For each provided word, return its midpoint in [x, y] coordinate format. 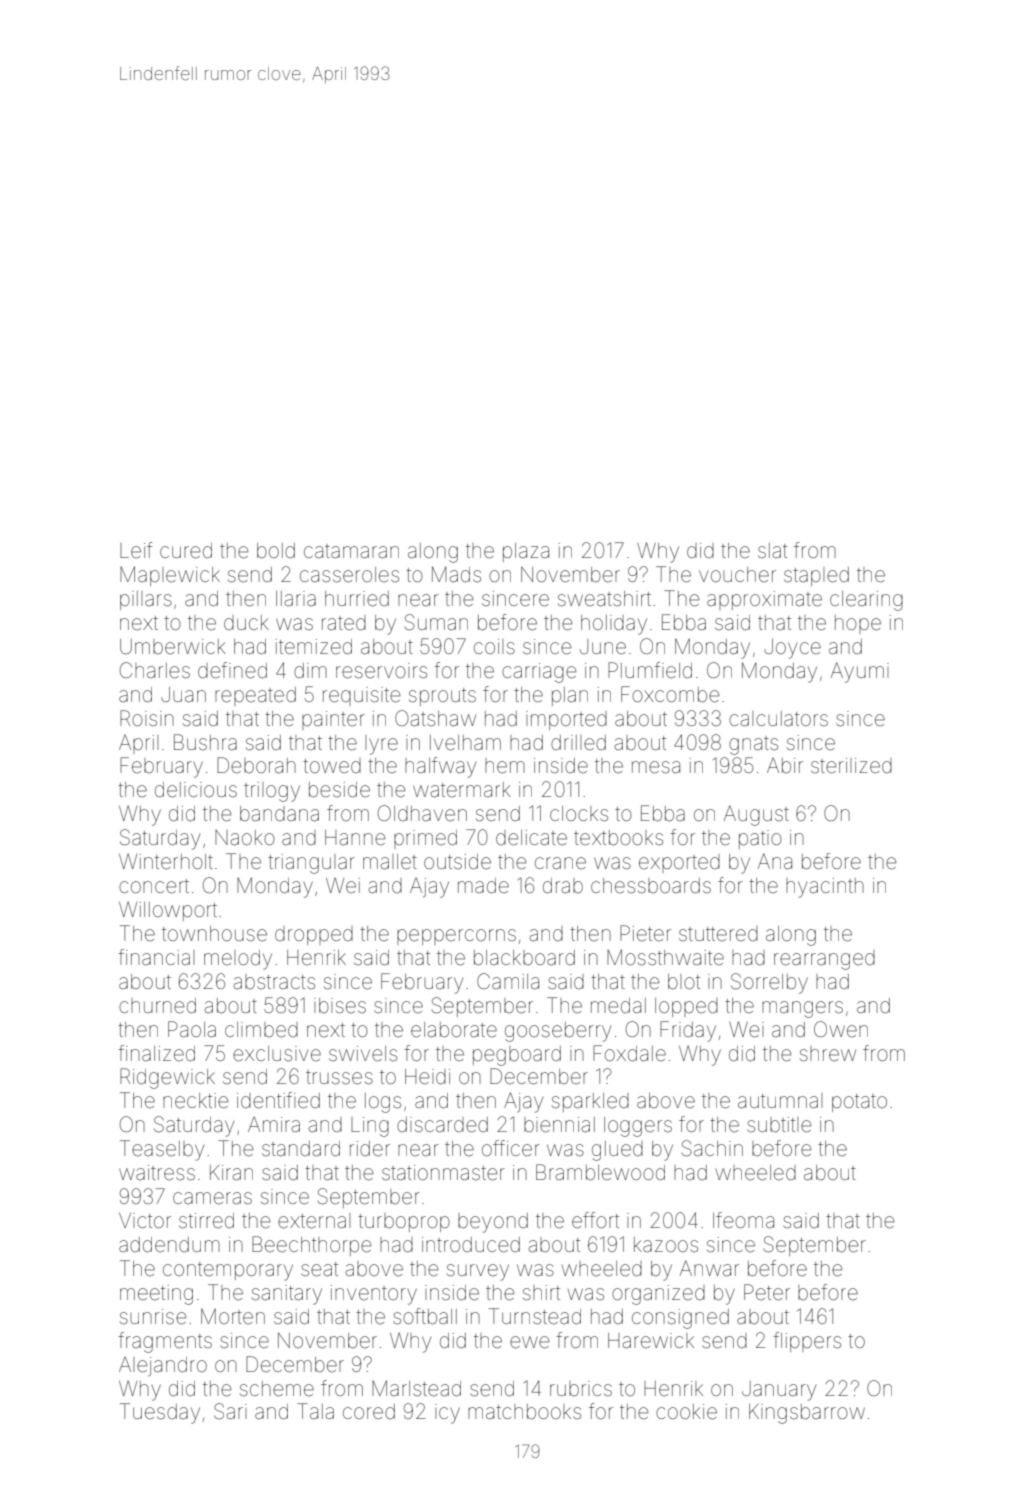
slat [772, 550]
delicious [196, 790]
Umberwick [173, 647]
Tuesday [160, 1413]
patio [760, 839]
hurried [357, 599]
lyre [381, 745]
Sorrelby [769, 983]
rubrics [581, 1388]
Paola [192, 1029]
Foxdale [629, 1053]
